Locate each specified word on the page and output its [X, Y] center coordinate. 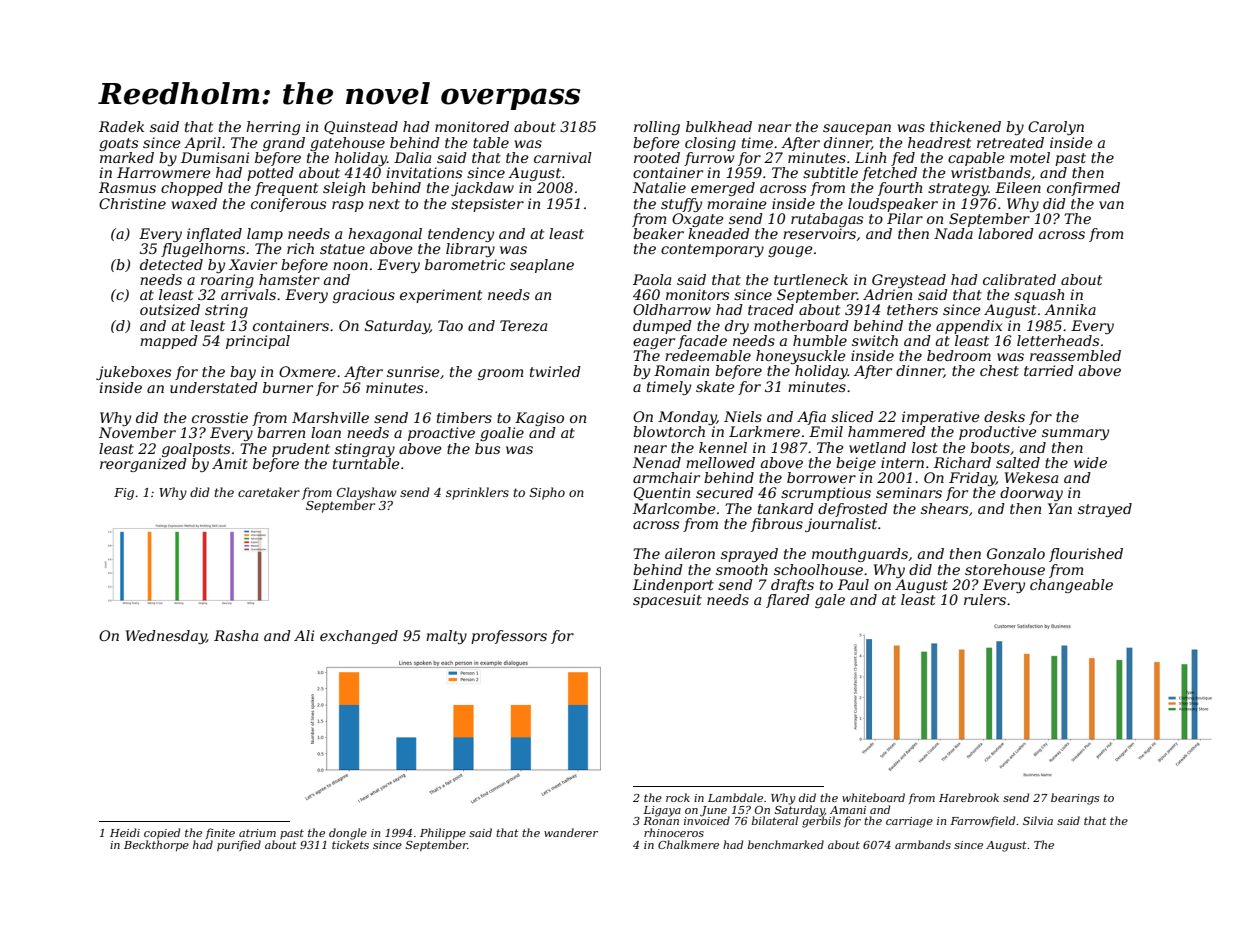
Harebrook [969, 797]
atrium [257, 833]
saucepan [857, 129]
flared [788, 601]
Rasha [236, 635]
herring [273, 128]
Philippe [443, 833]
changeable [1071, 586]
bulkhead [719, 126]
